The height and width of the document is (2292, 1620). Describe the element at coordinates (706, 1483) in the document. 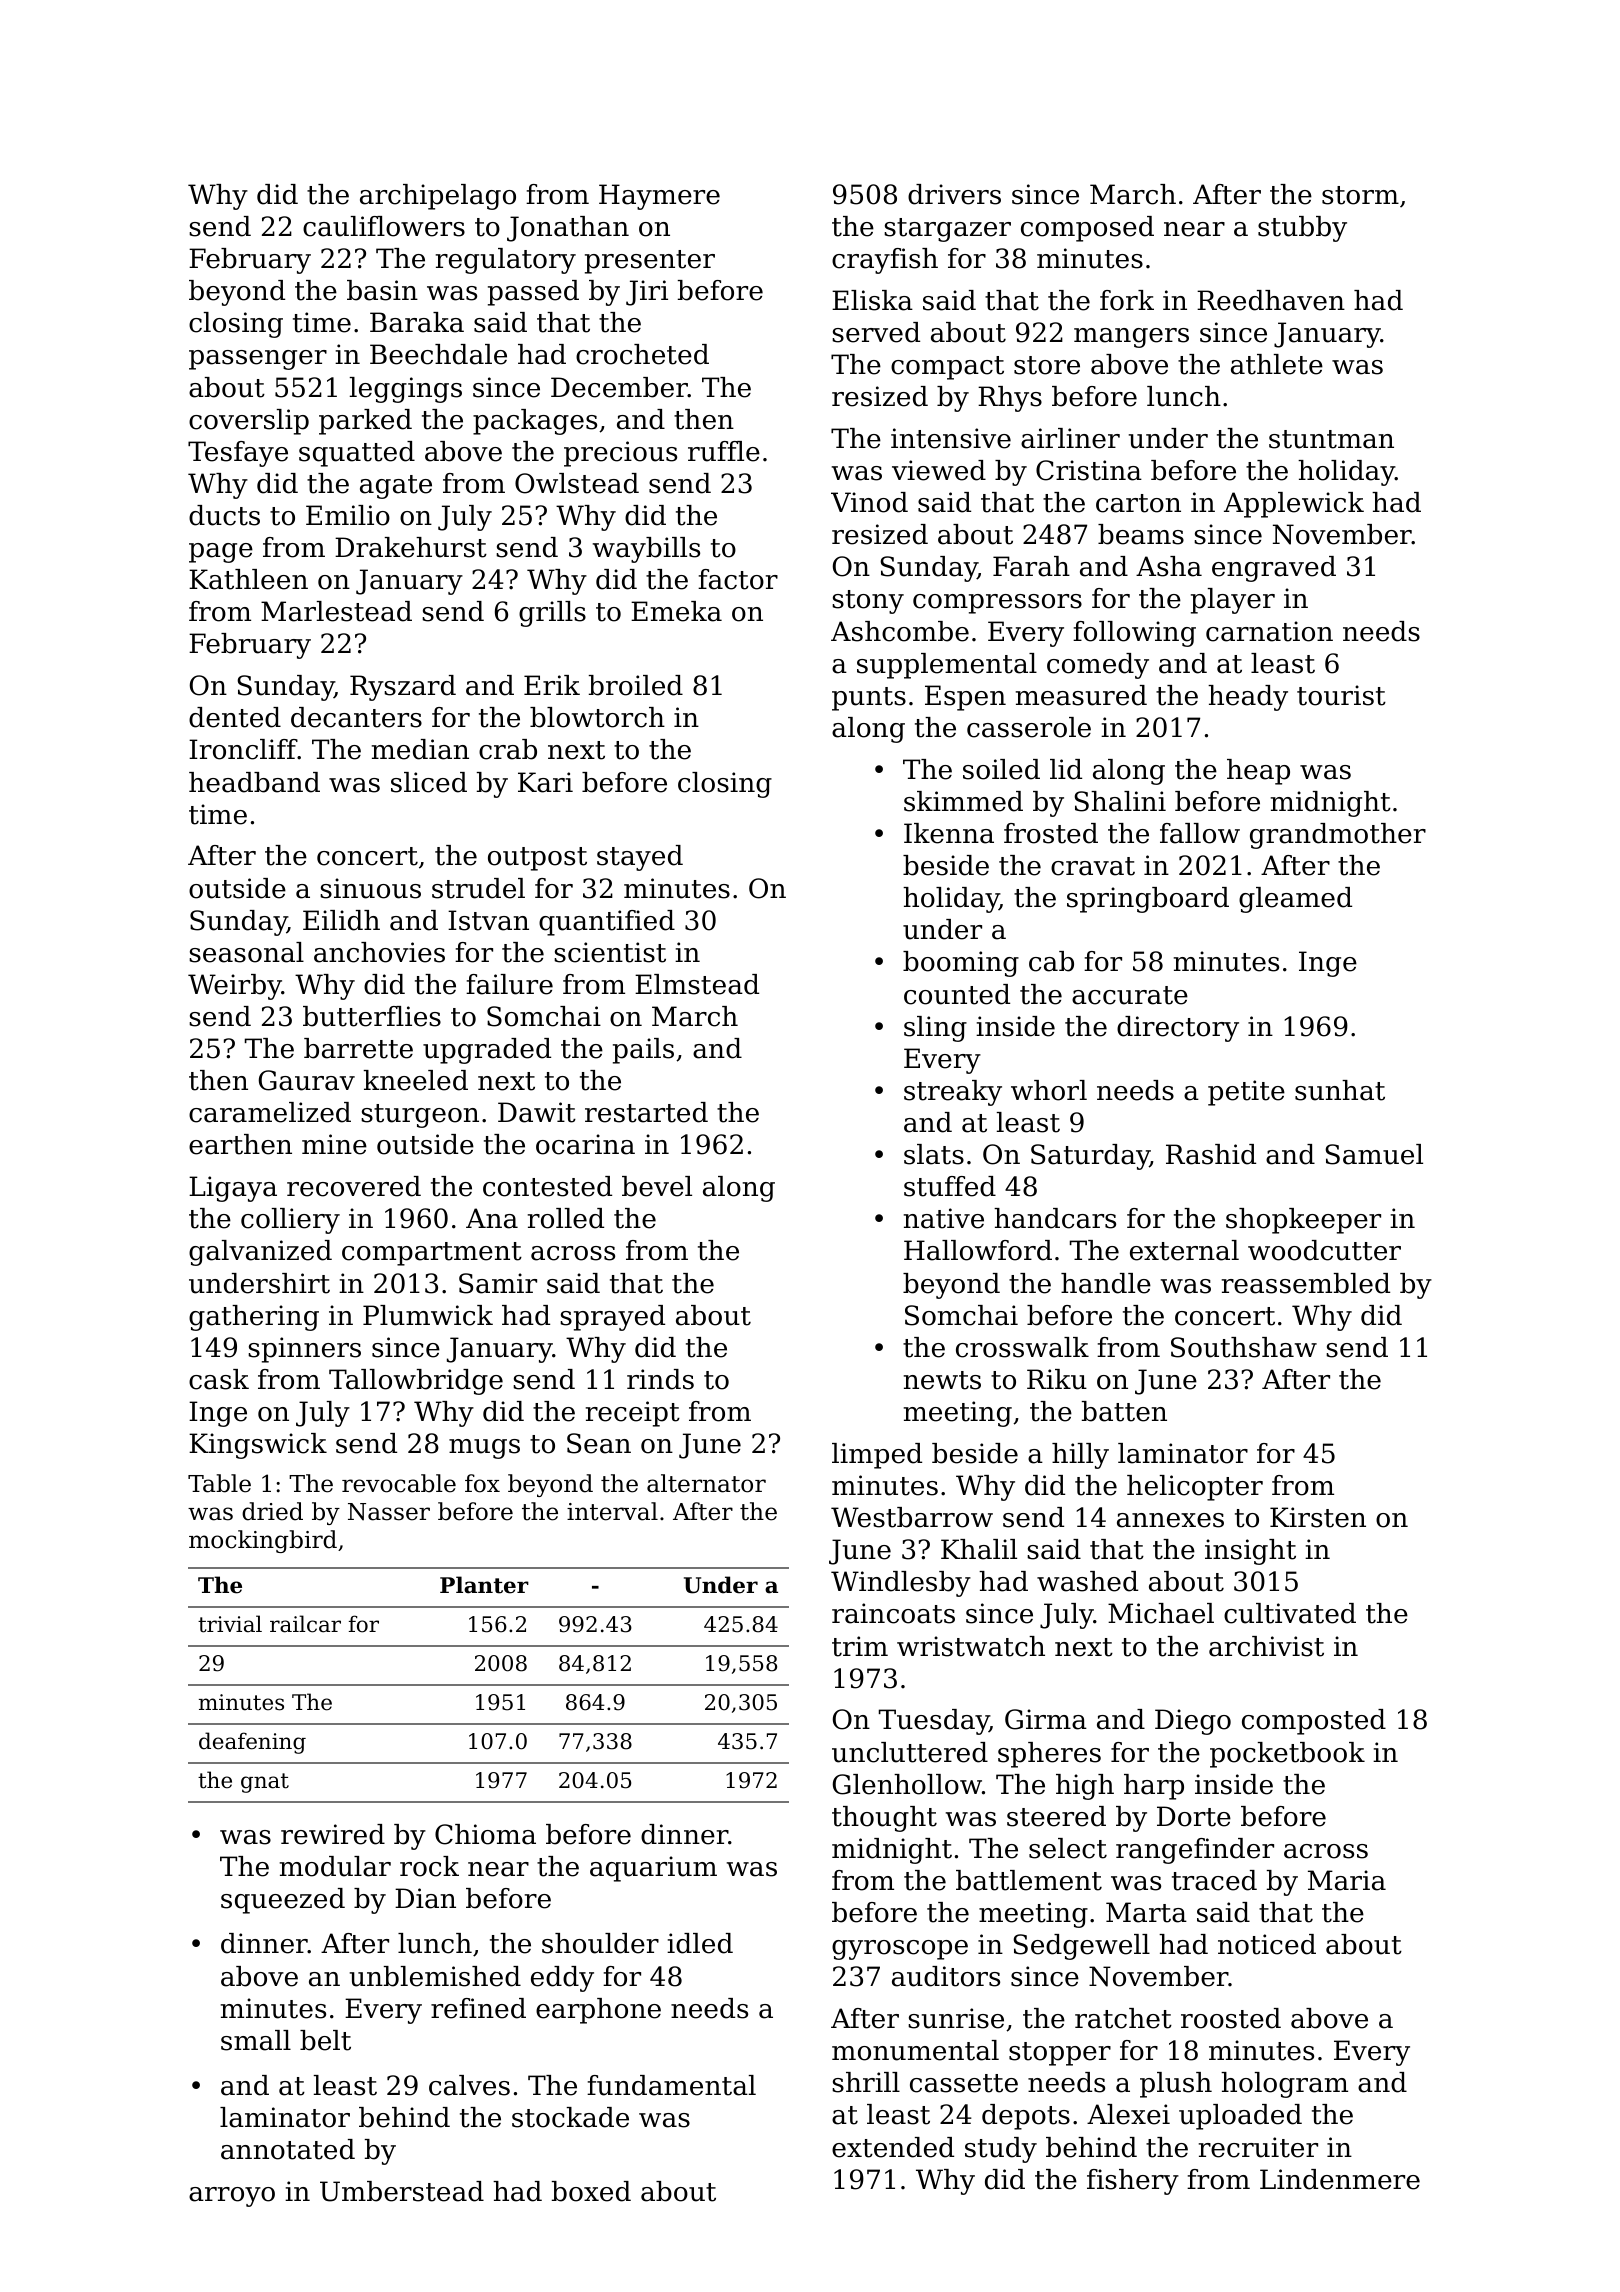

I see `alternator` at that location.
